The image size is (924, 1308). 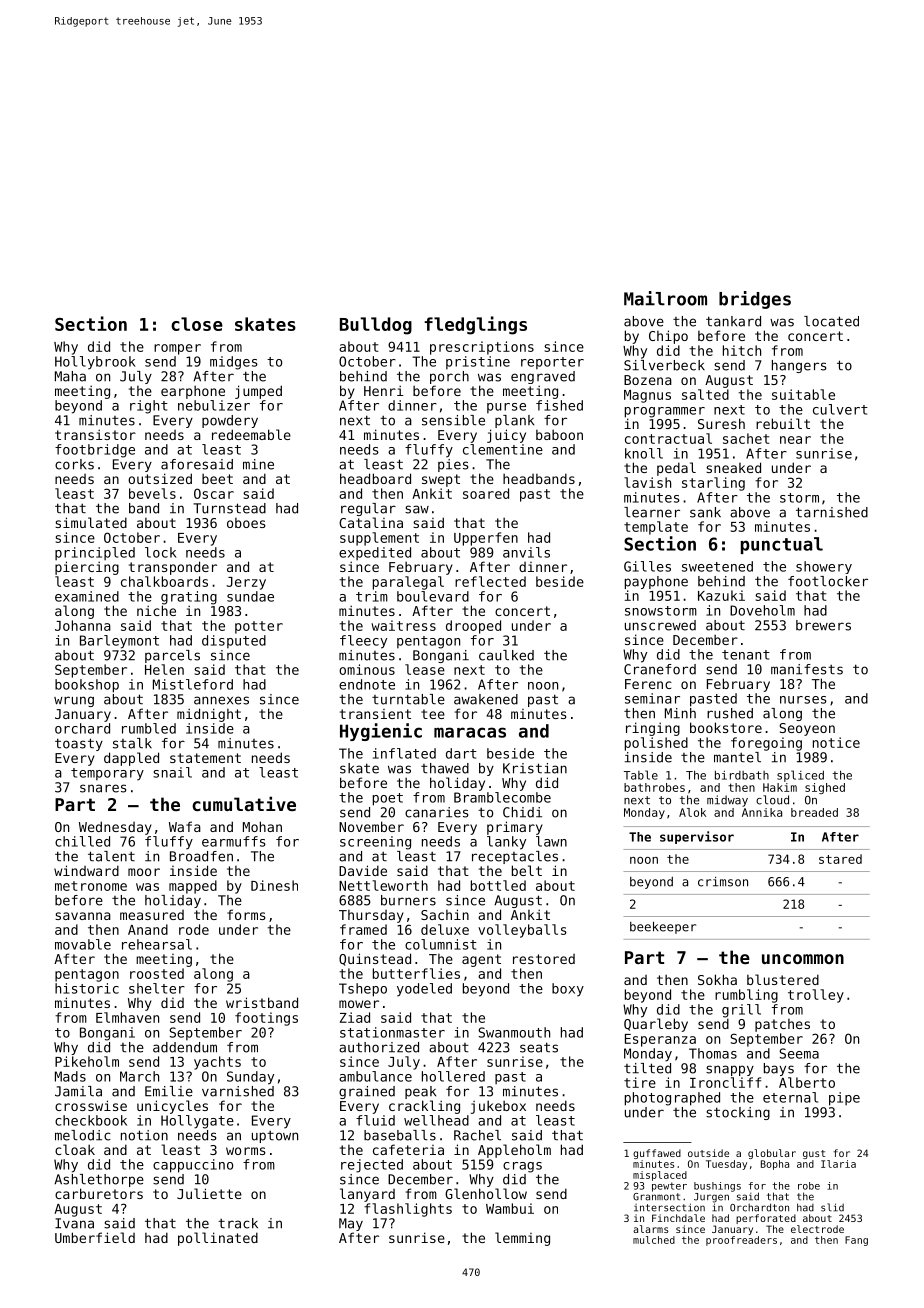 I want to click on cappuccino, so click(x=193, y=1166).
